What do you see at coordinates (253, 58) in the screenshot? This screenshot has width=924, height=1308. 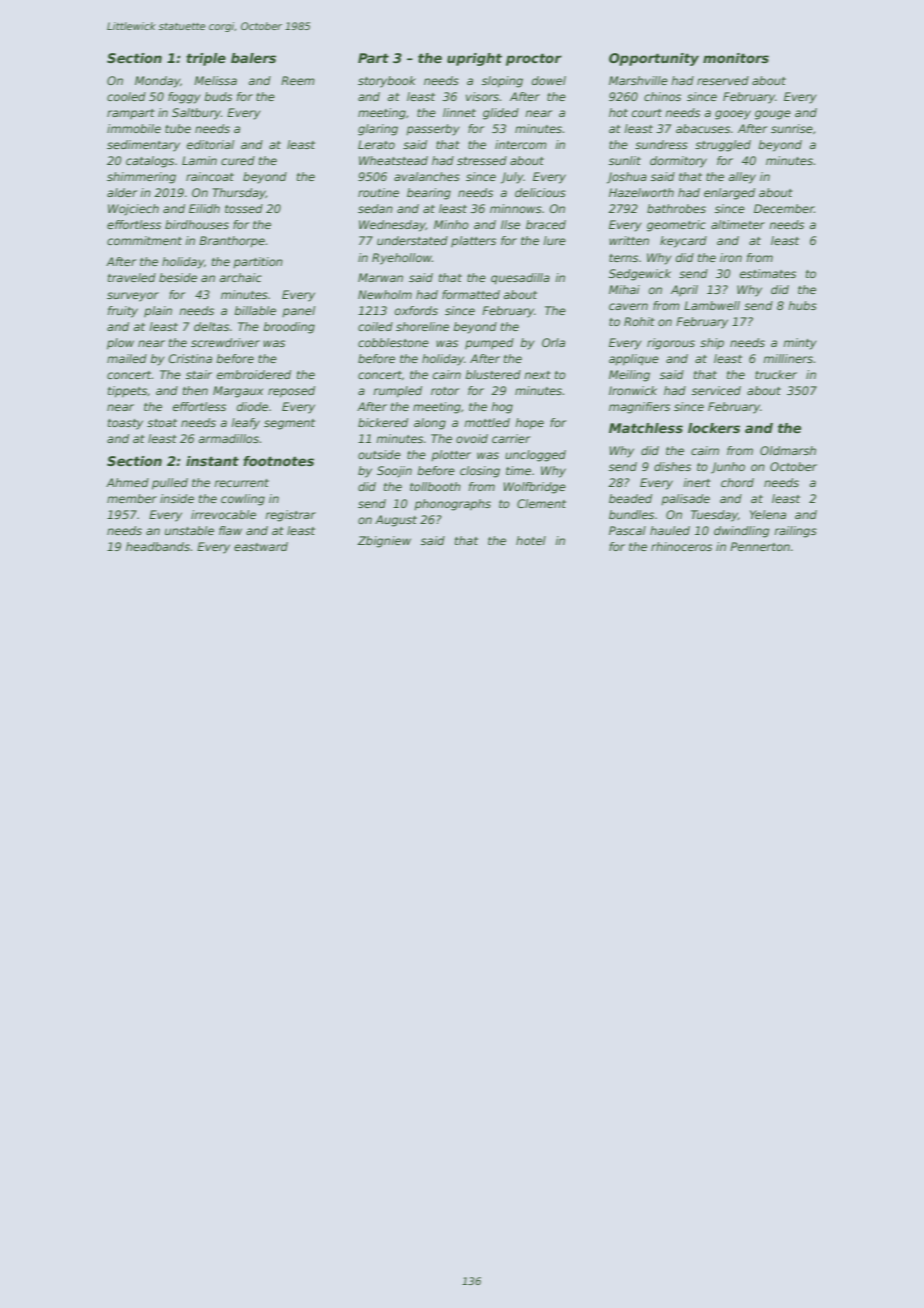 I see `balers` at bounding box center [253, 58].
